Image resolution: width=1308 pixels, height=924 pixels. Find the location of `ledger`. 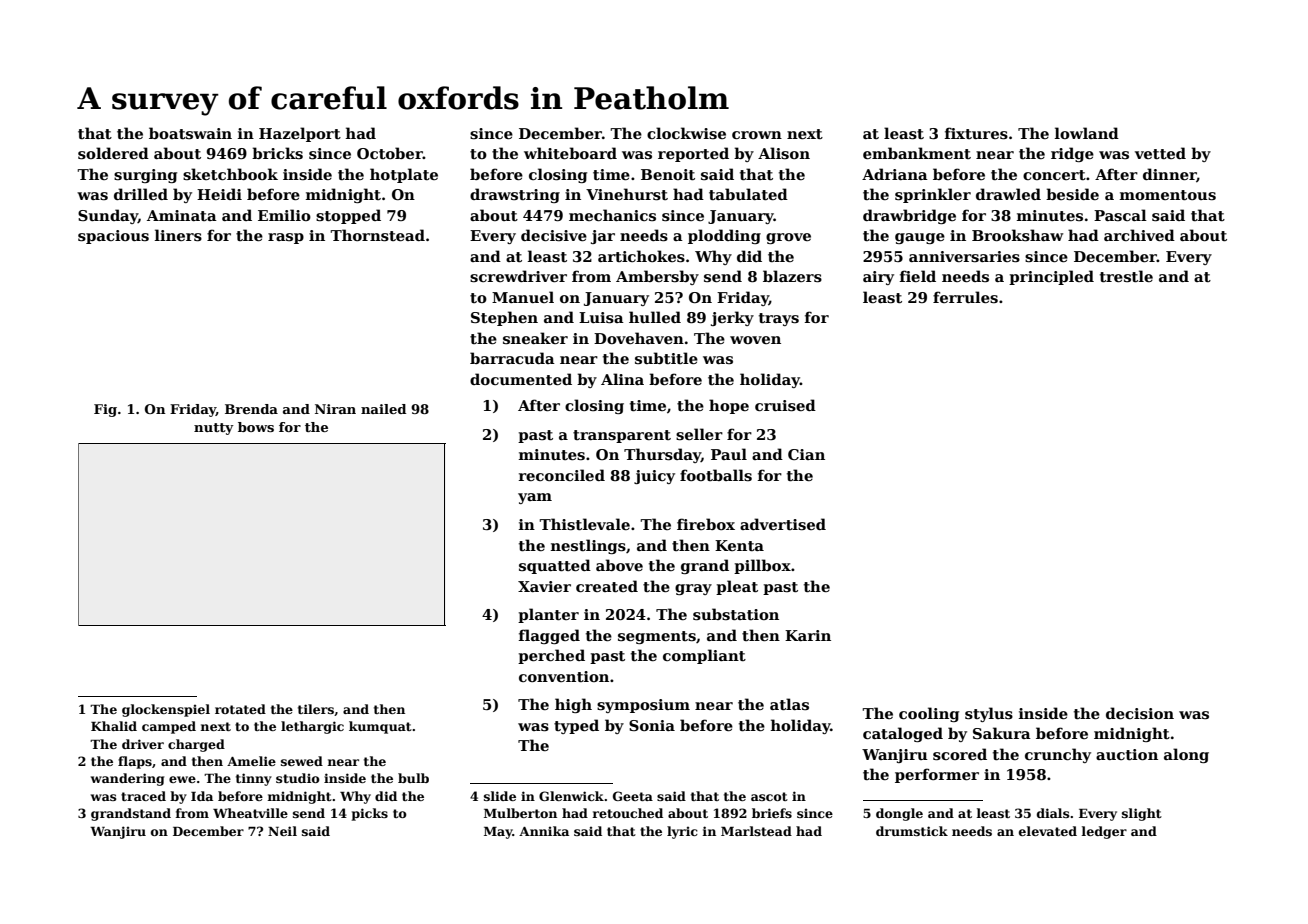

ledger is located at coordinates (1104, 832).
